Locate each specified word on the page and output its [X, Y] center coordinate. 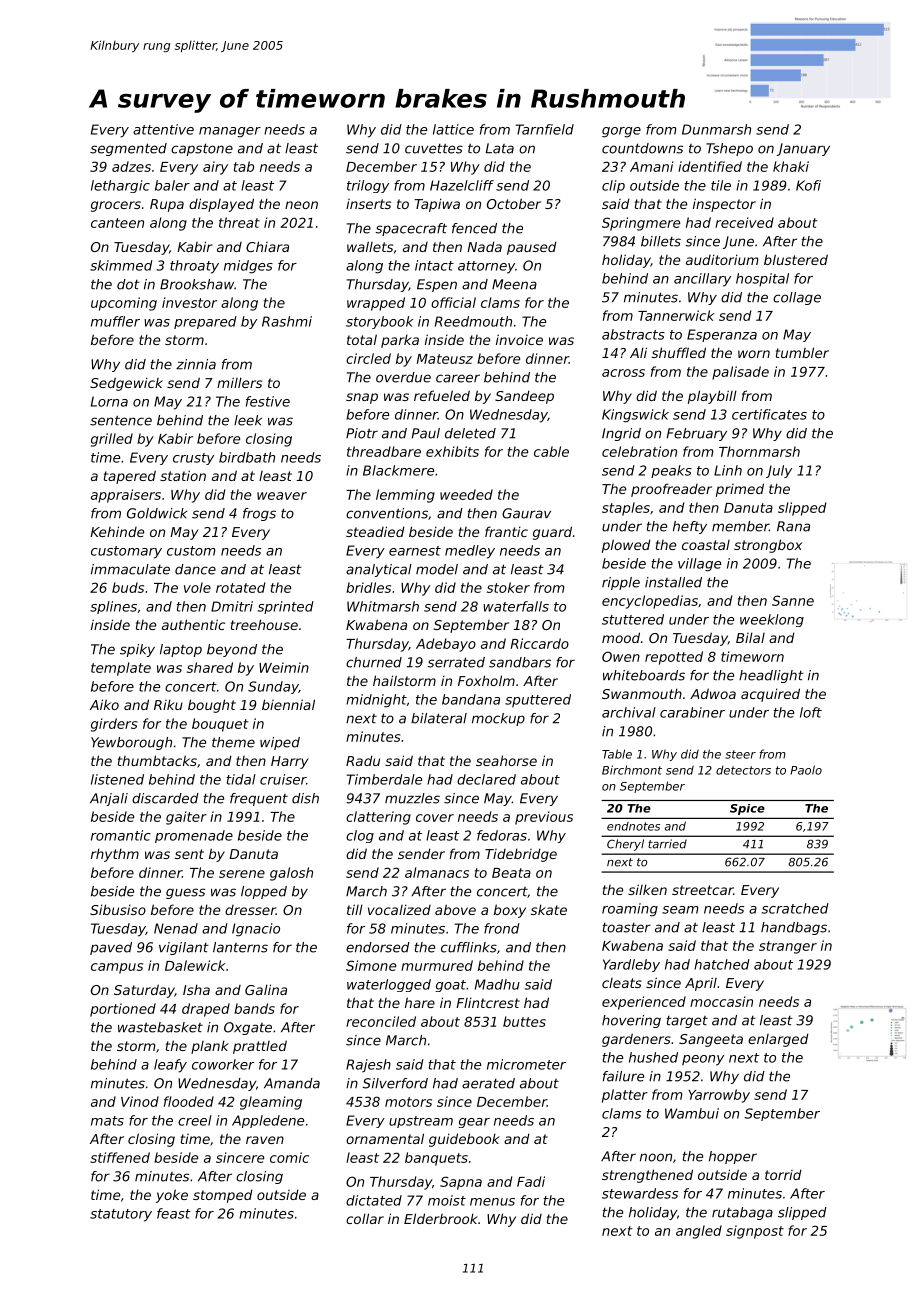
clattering [378, 818]
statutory [121, 1215]
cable [551, 451]
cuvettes [434, 148]
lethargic [120, 186]
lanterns [240, 947]
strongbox [768, 546]
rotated [240, 587]
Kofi [808, 185]
